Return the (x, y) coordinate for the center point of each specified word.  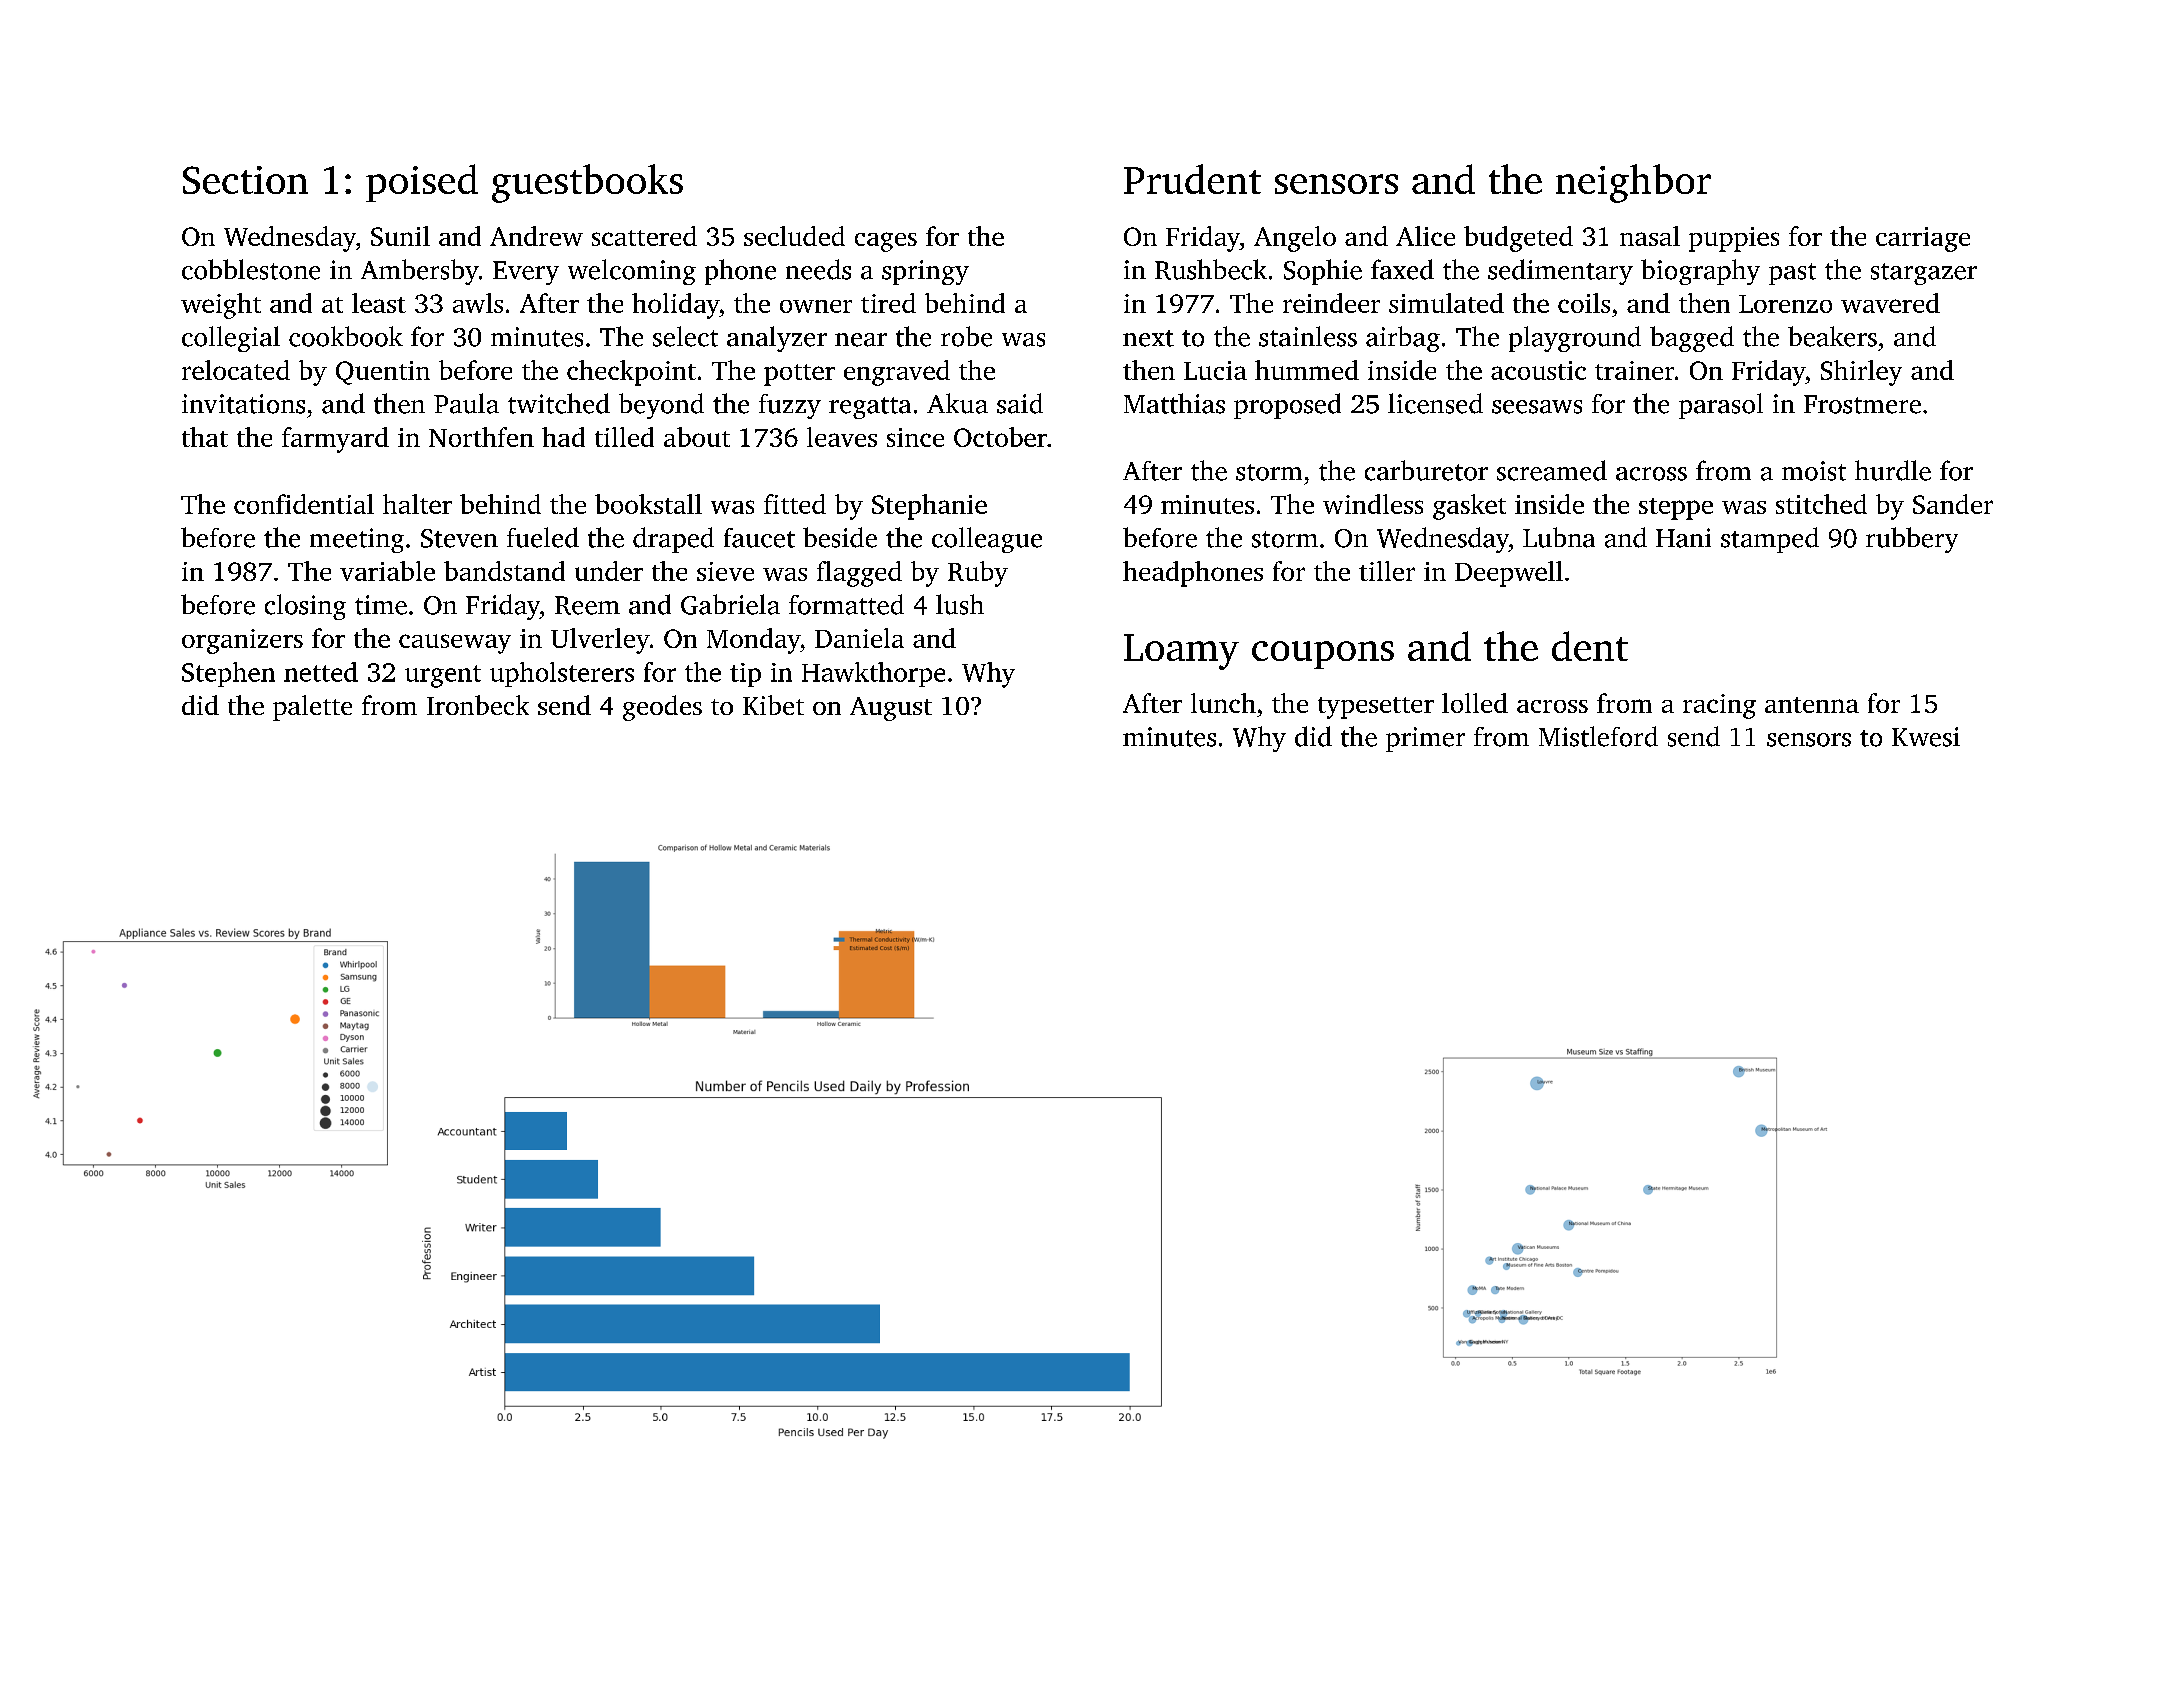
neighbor (1633, 183)
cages (886, 242)
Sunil (400, 236)
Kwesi (1926, 737)
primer (1425, 739)
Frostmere (1862, 404)
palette (312, 708)
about (697, 437)
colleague (987, 540)
